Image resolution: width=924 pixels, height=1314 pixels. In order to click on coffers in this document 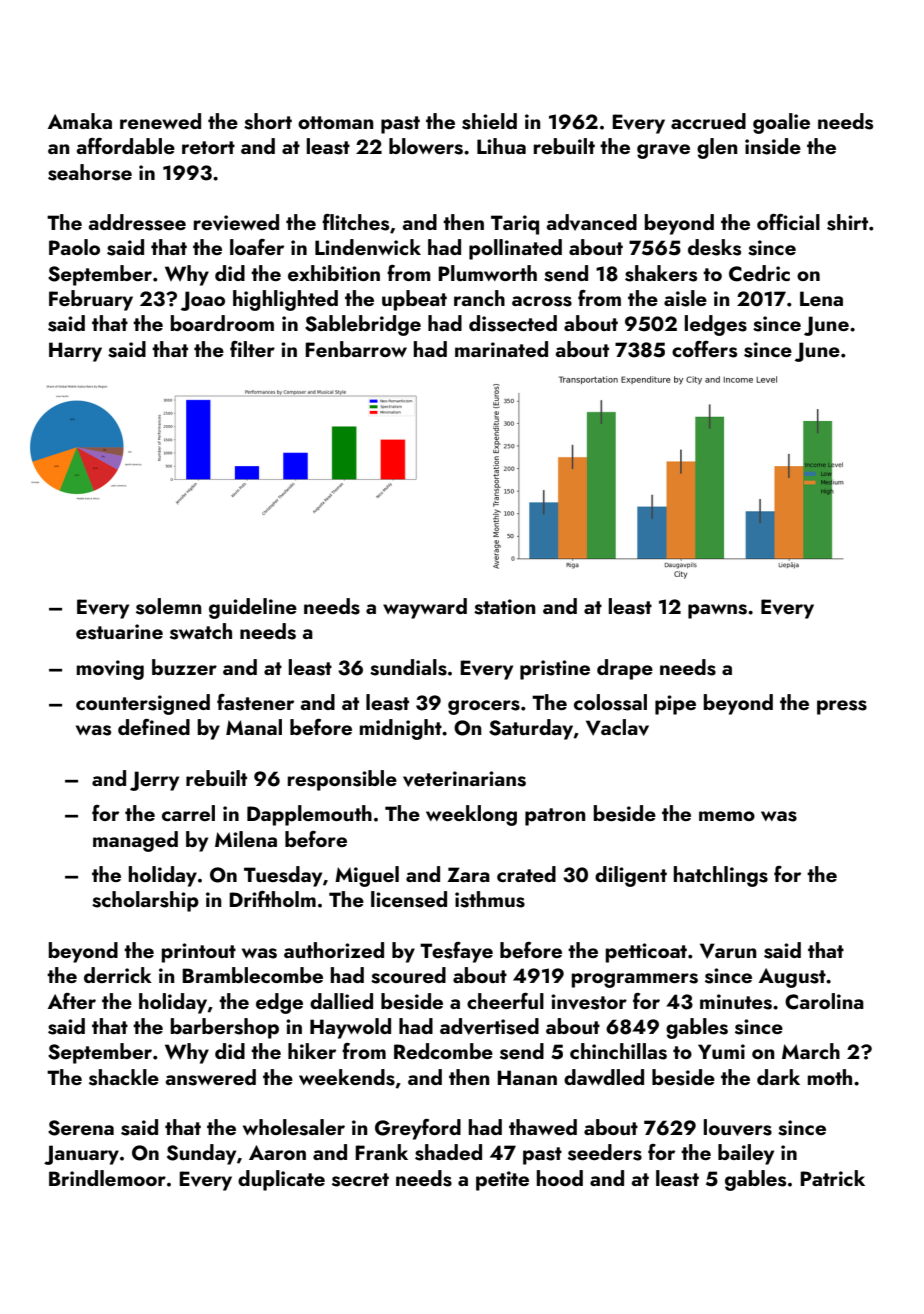, I will do `click(704, 349)`.
